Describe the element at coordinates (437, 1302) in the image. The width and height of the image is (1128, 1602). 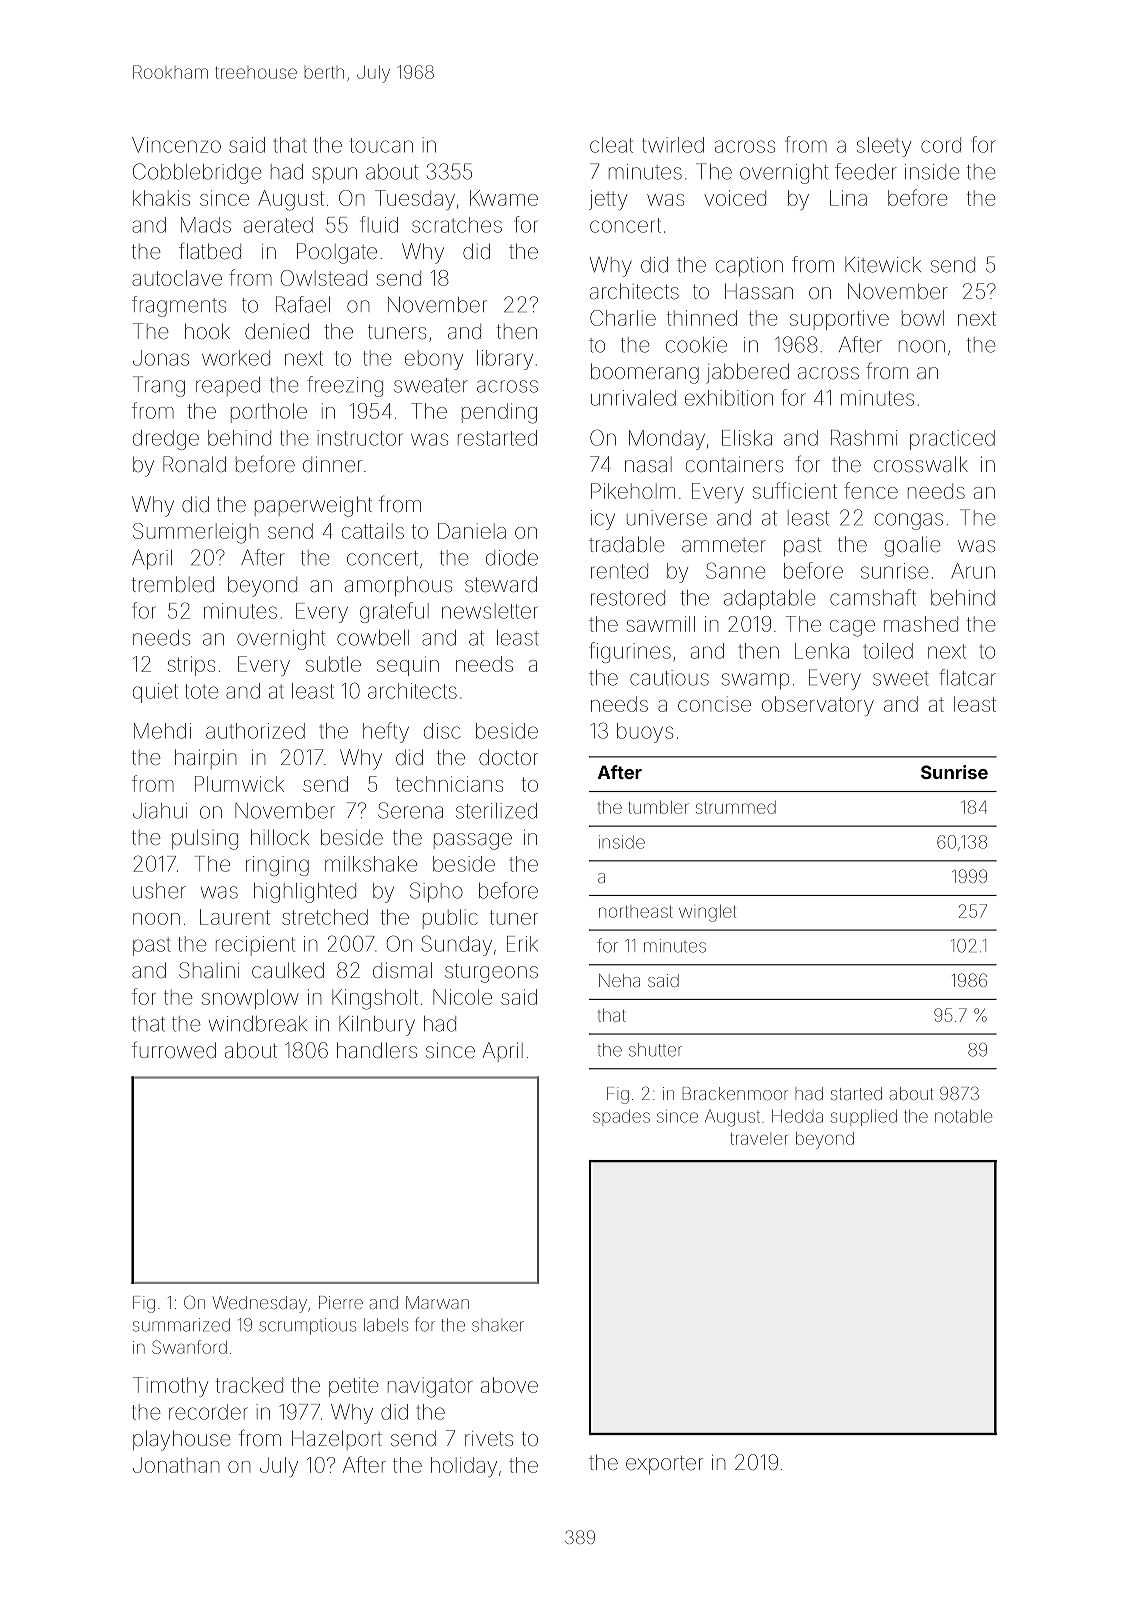
I see `Marwan` at that location.
